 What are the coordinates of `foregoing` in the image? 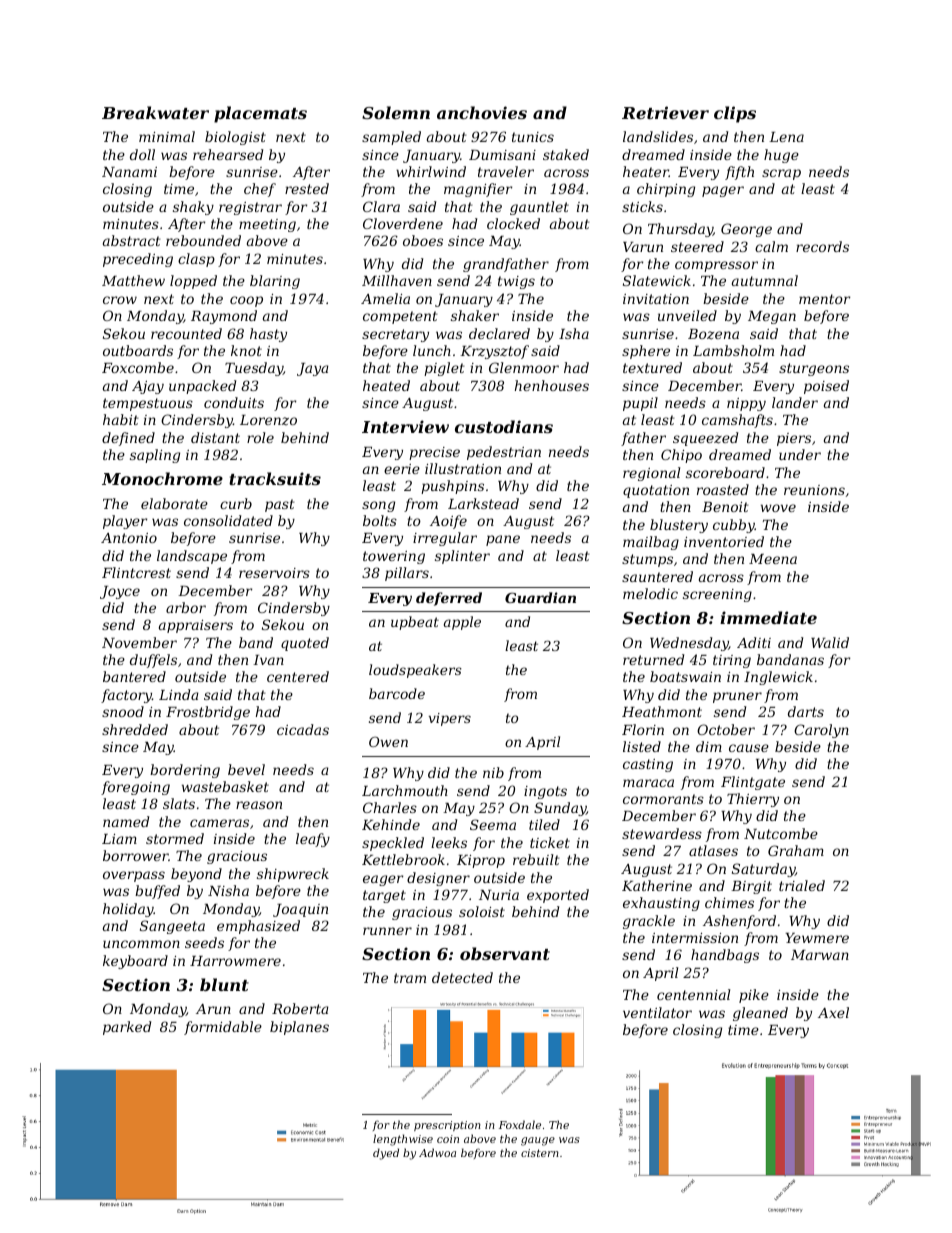 It's located at (135, 788).
